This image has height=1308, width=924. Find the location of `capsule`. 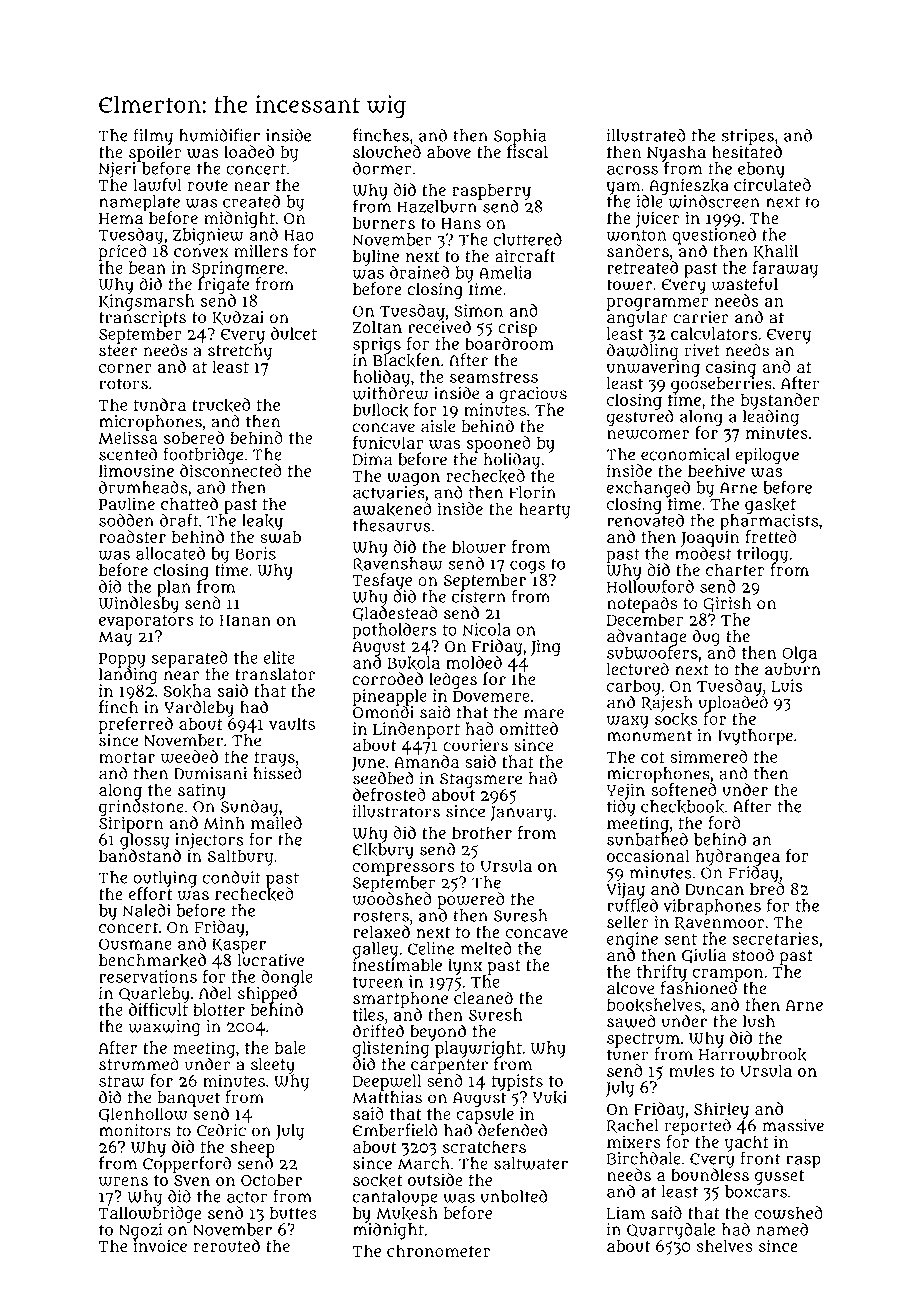

capsule is located at coordinates (485, 1115).
